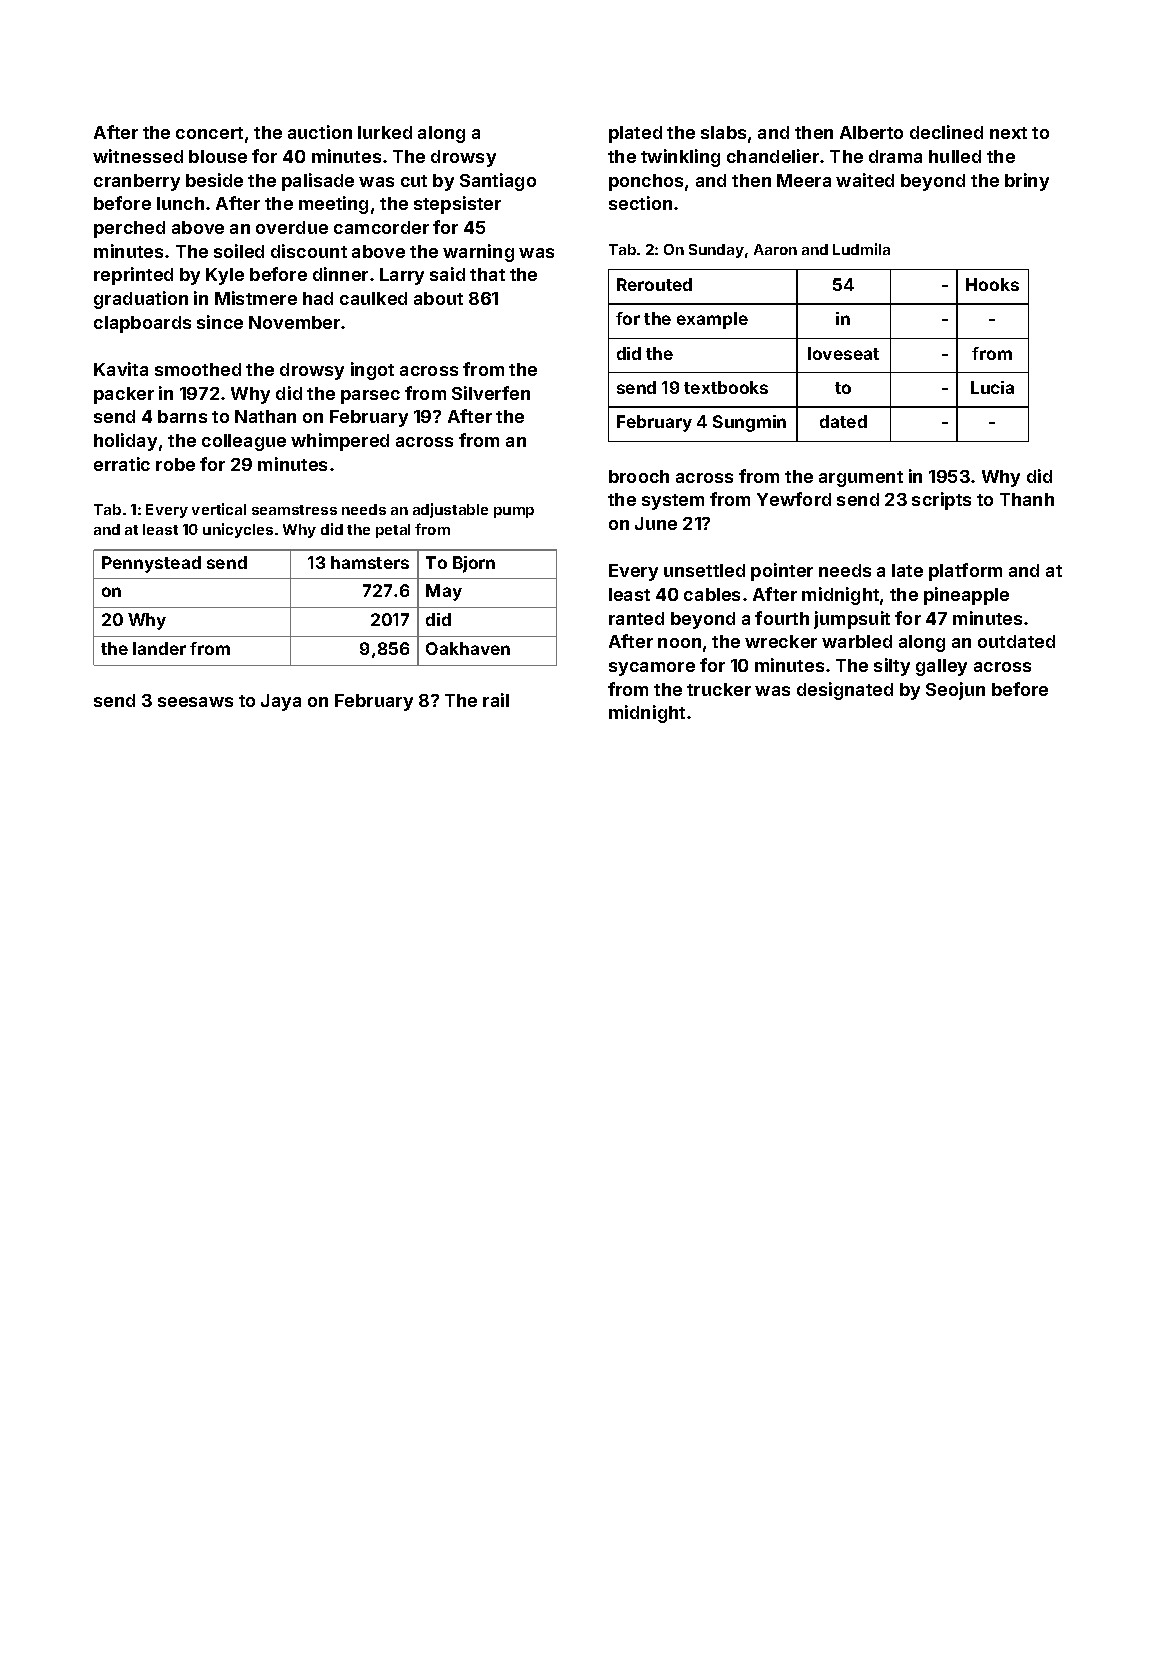 The height and width of the screenshot is (1654, 1165). What do you see at coordinates (385, 132) in the screenshot?
I see `lurked` at bounding box center [385, 132].
